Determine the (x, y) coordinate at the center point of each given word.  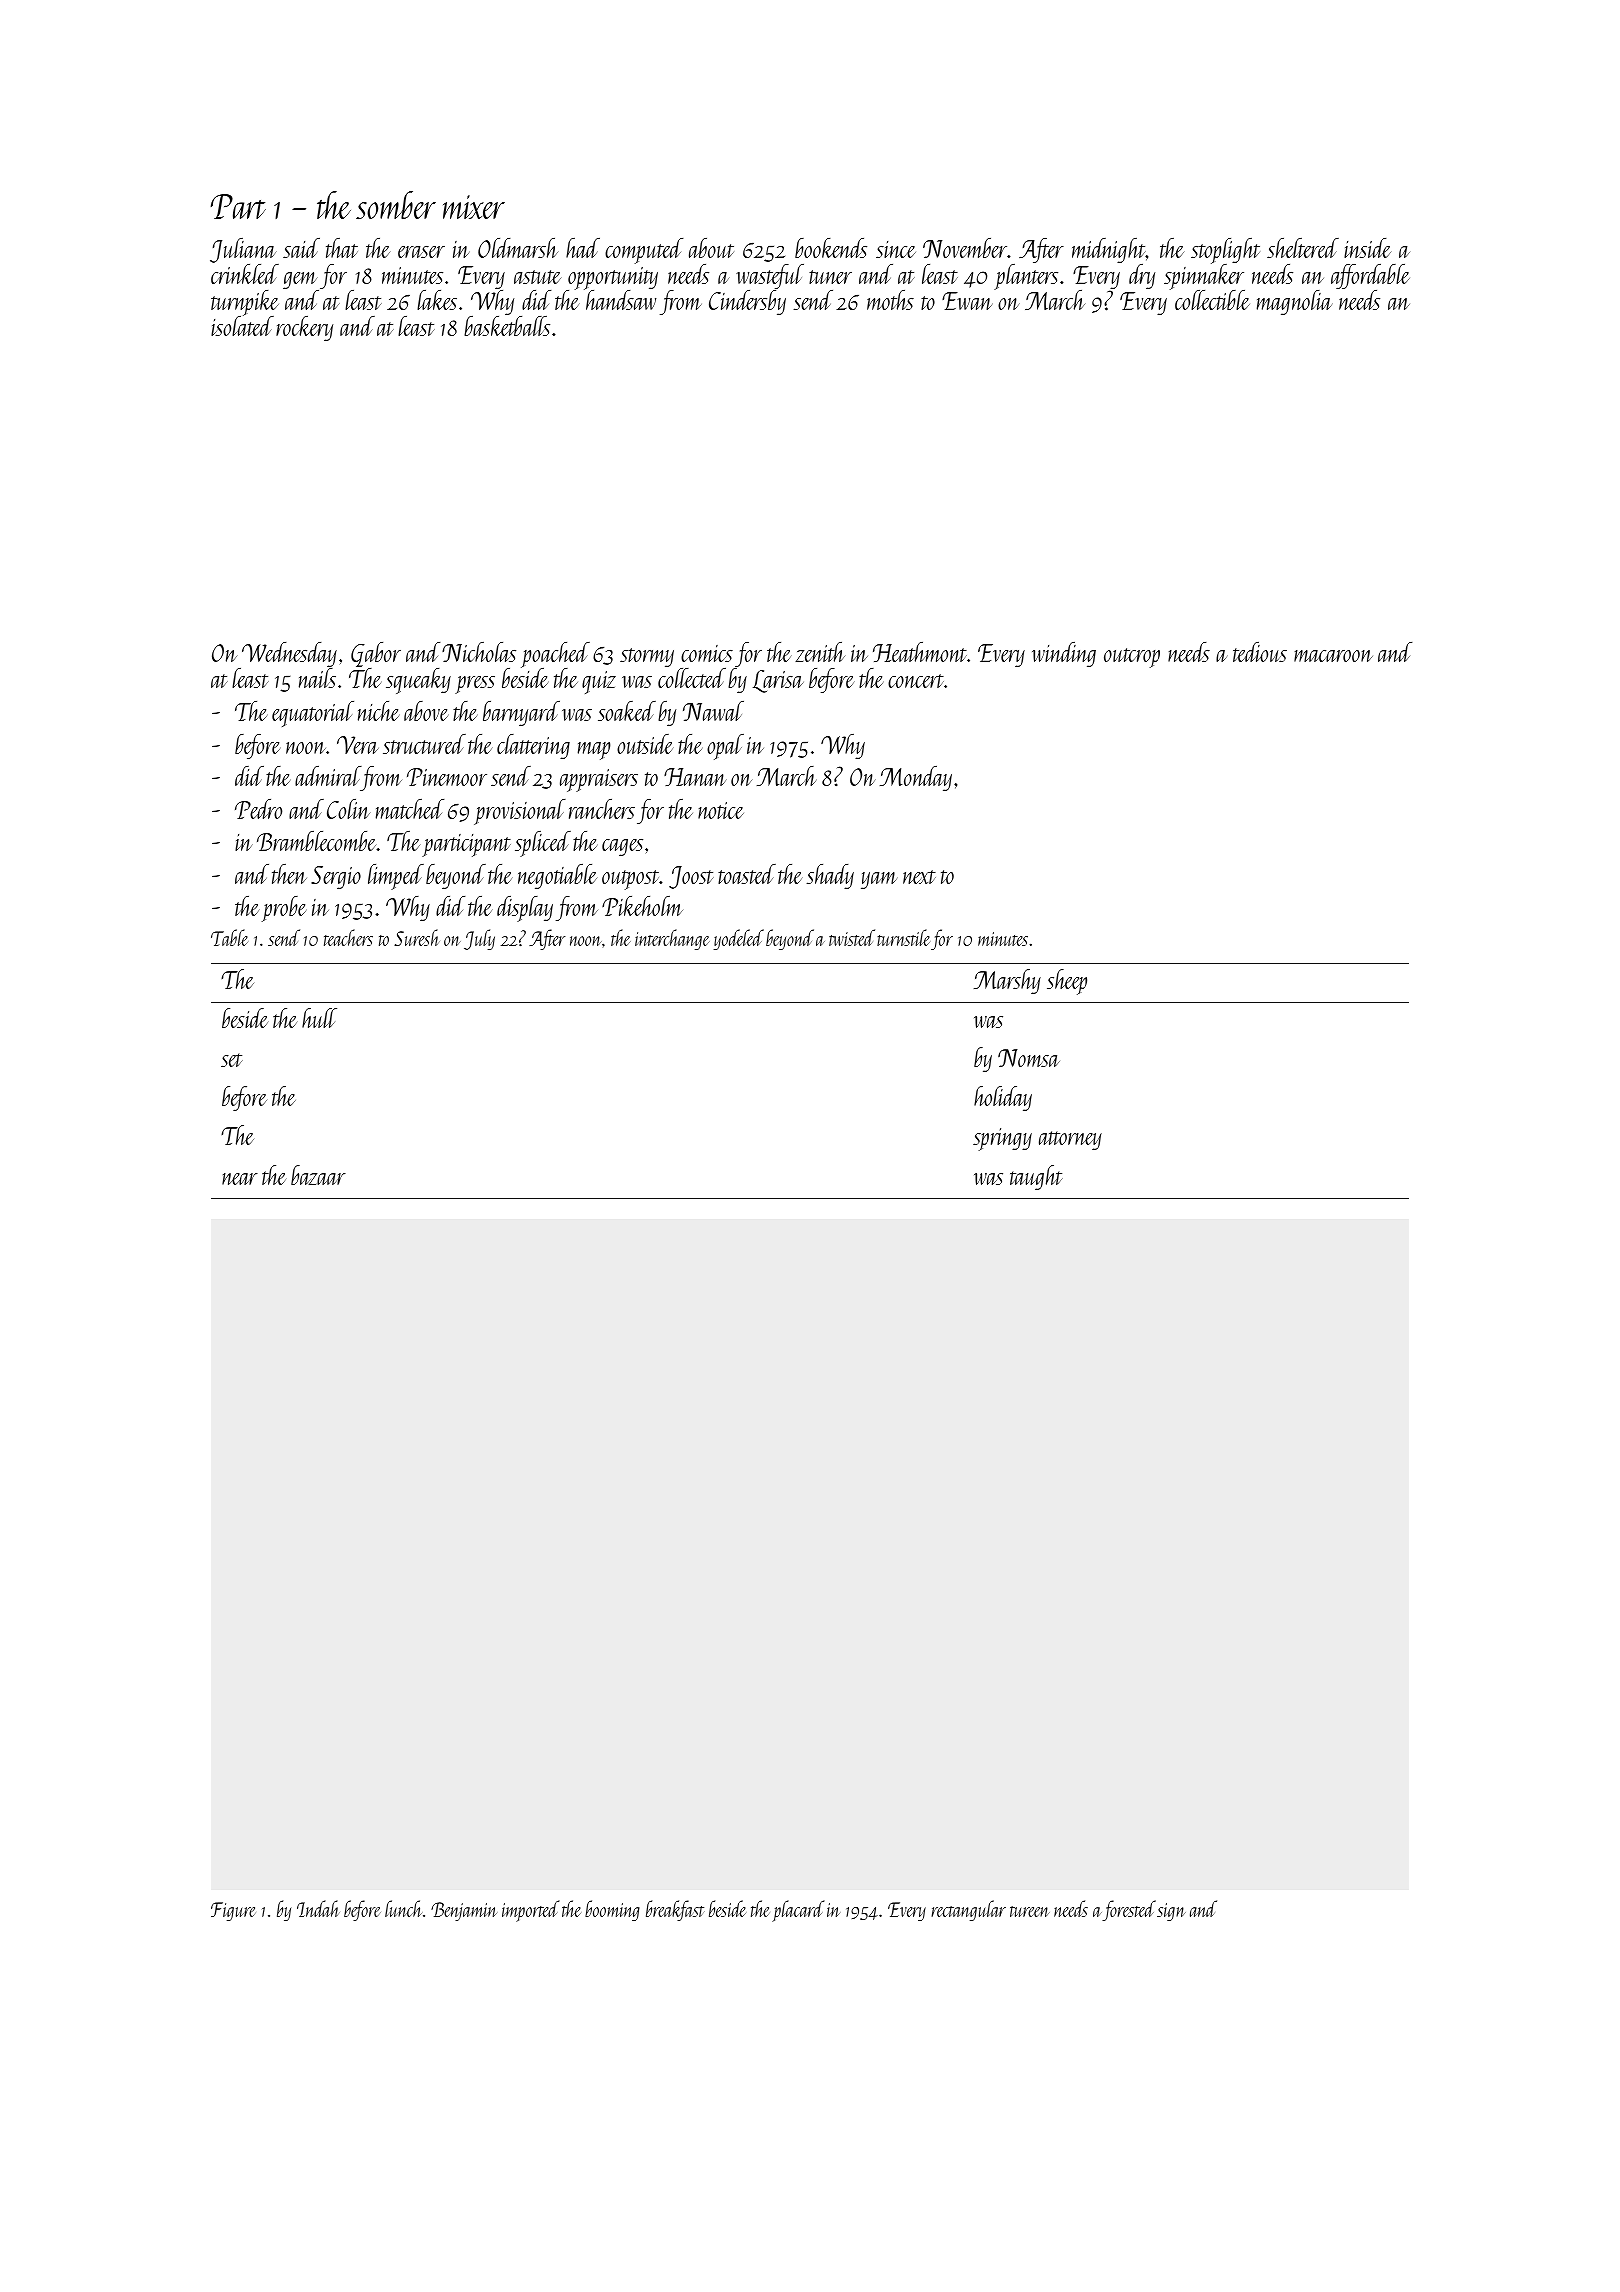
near (240, 1179)
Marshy (1007, 981)
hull (319, 1018)
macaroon (1333, 656)
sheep (1067, 982)
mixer (474, 207)
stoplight (1225, 251)
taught (1036, 1177)
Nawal (713, 711)
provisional (520, 812)
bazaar (318, 1175)
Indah (318, 1908)
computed (644, 251)
